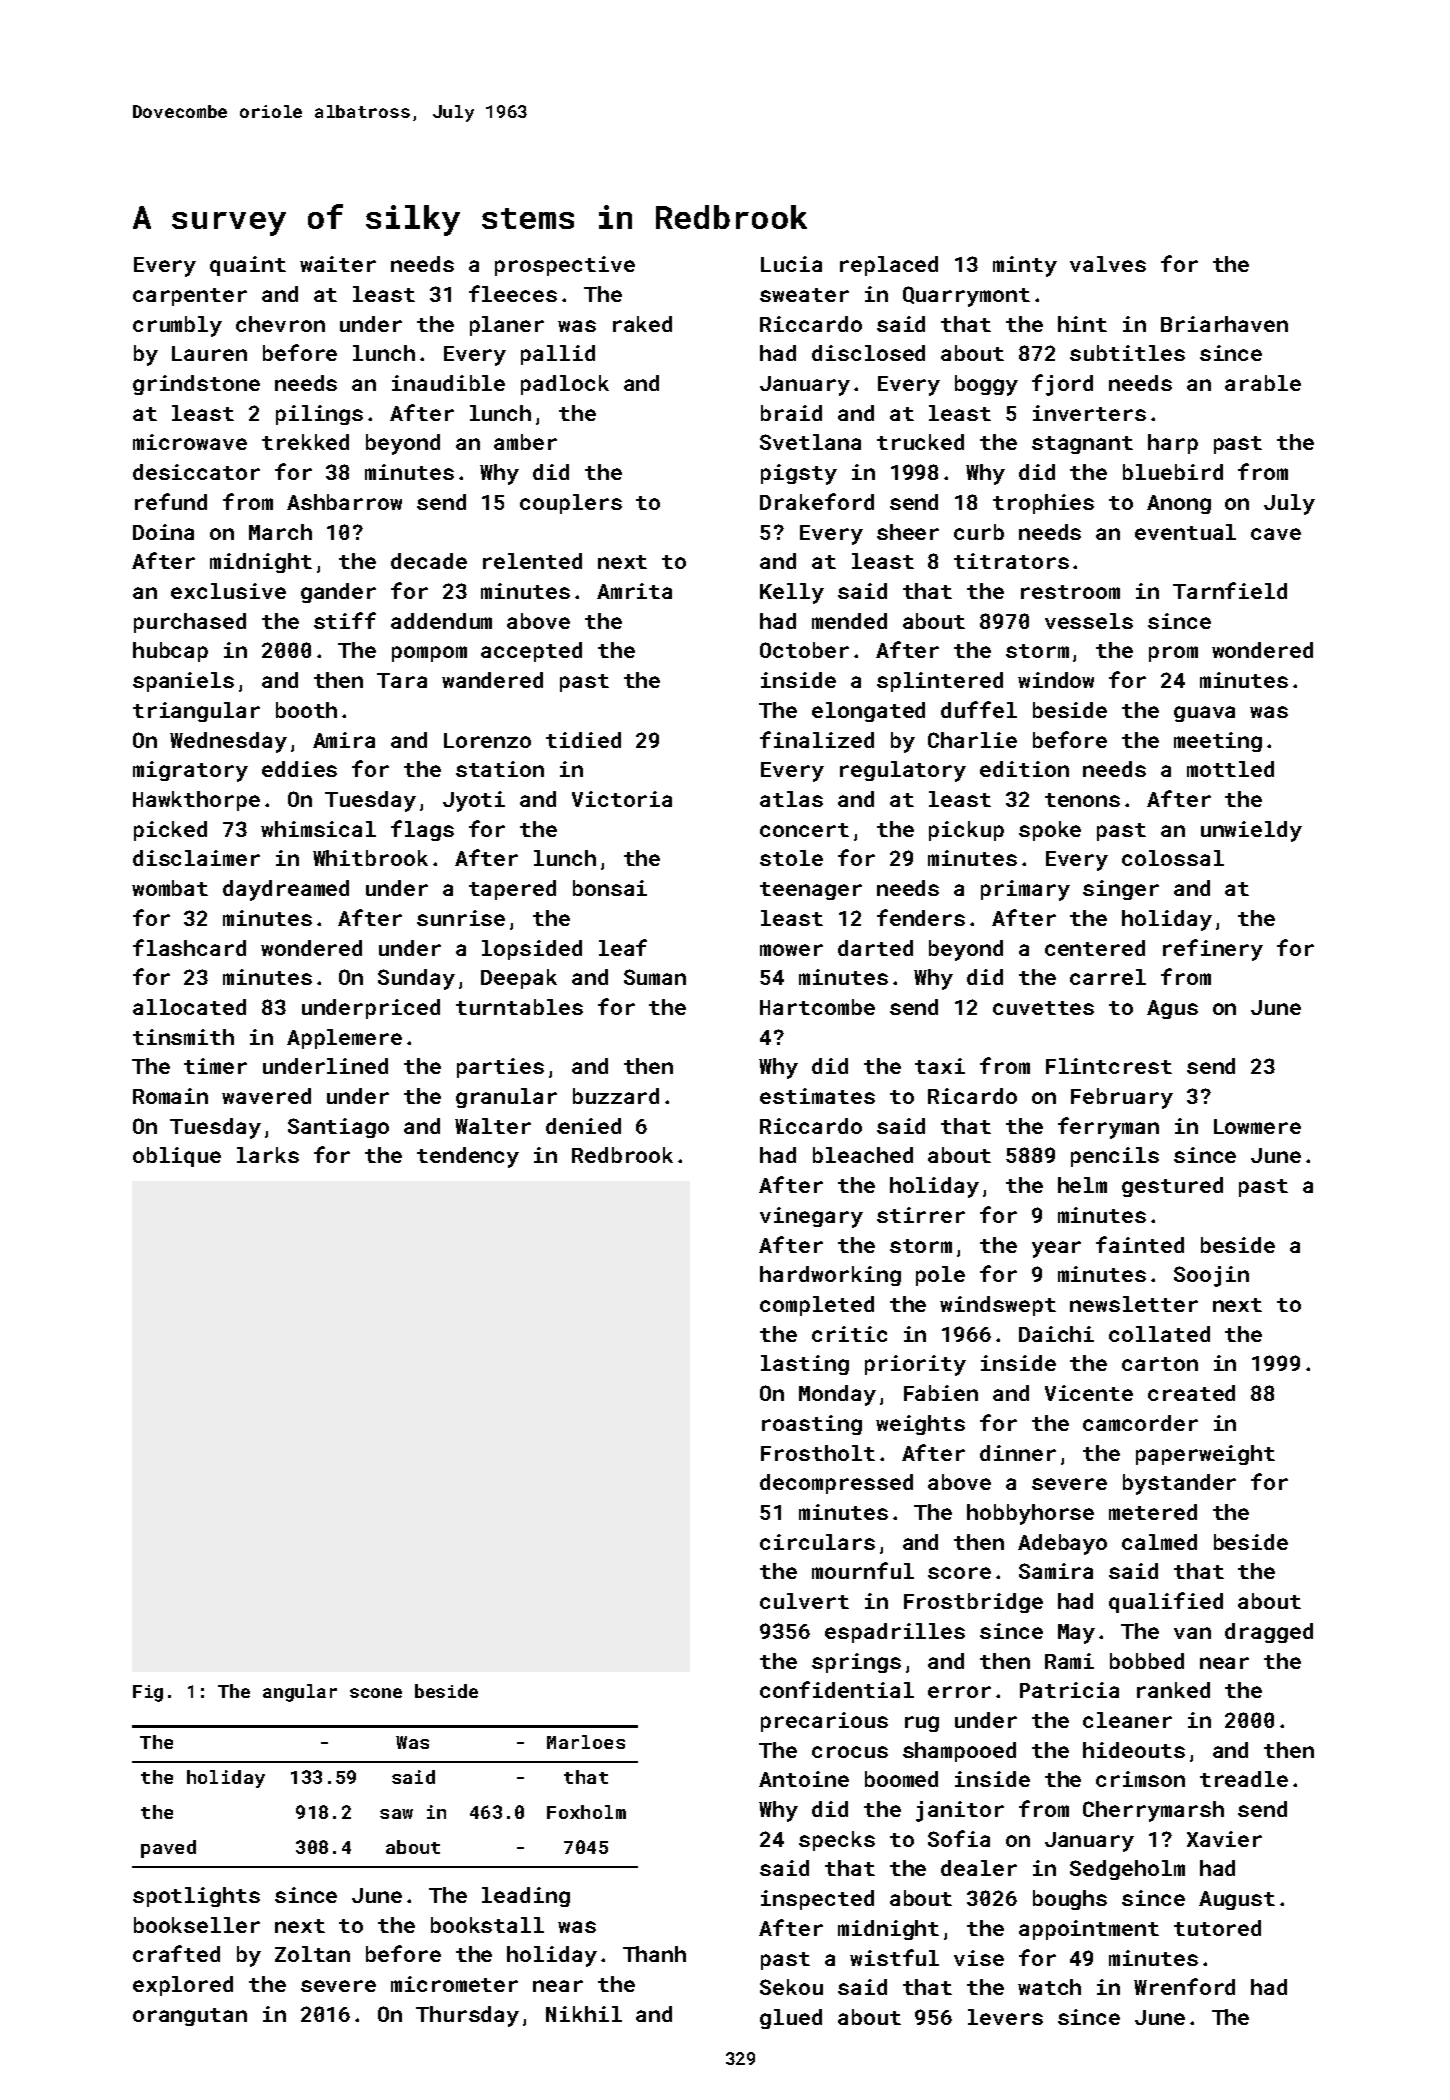  What do you see at coordinates (837, 1841) in the screenshot?
I see `specks` at bounding box center [837, 1841].
